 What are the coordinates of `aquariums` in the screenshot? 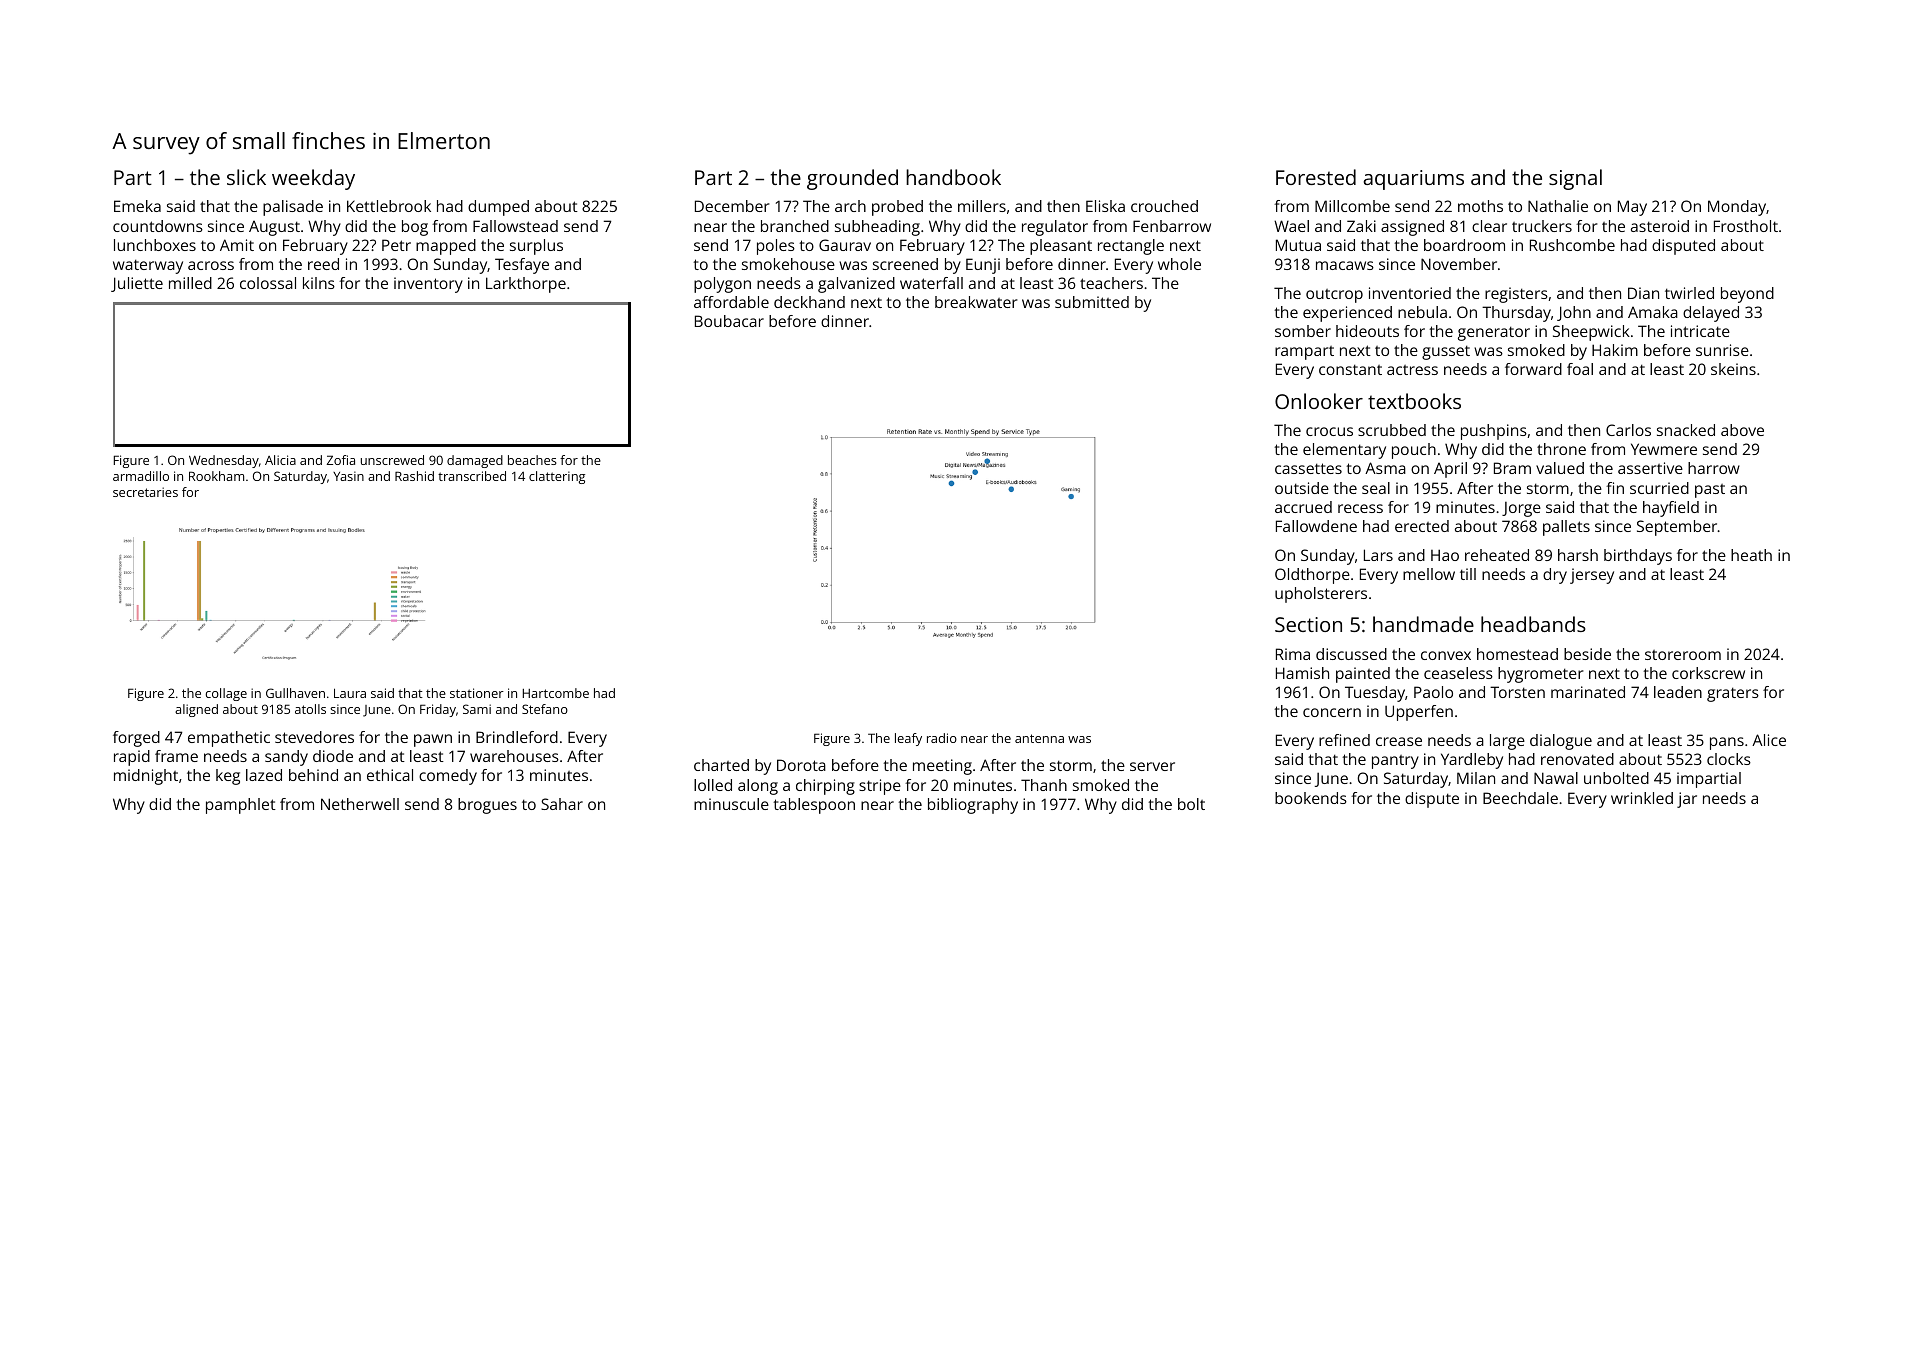 It's located at (1413, 180).
